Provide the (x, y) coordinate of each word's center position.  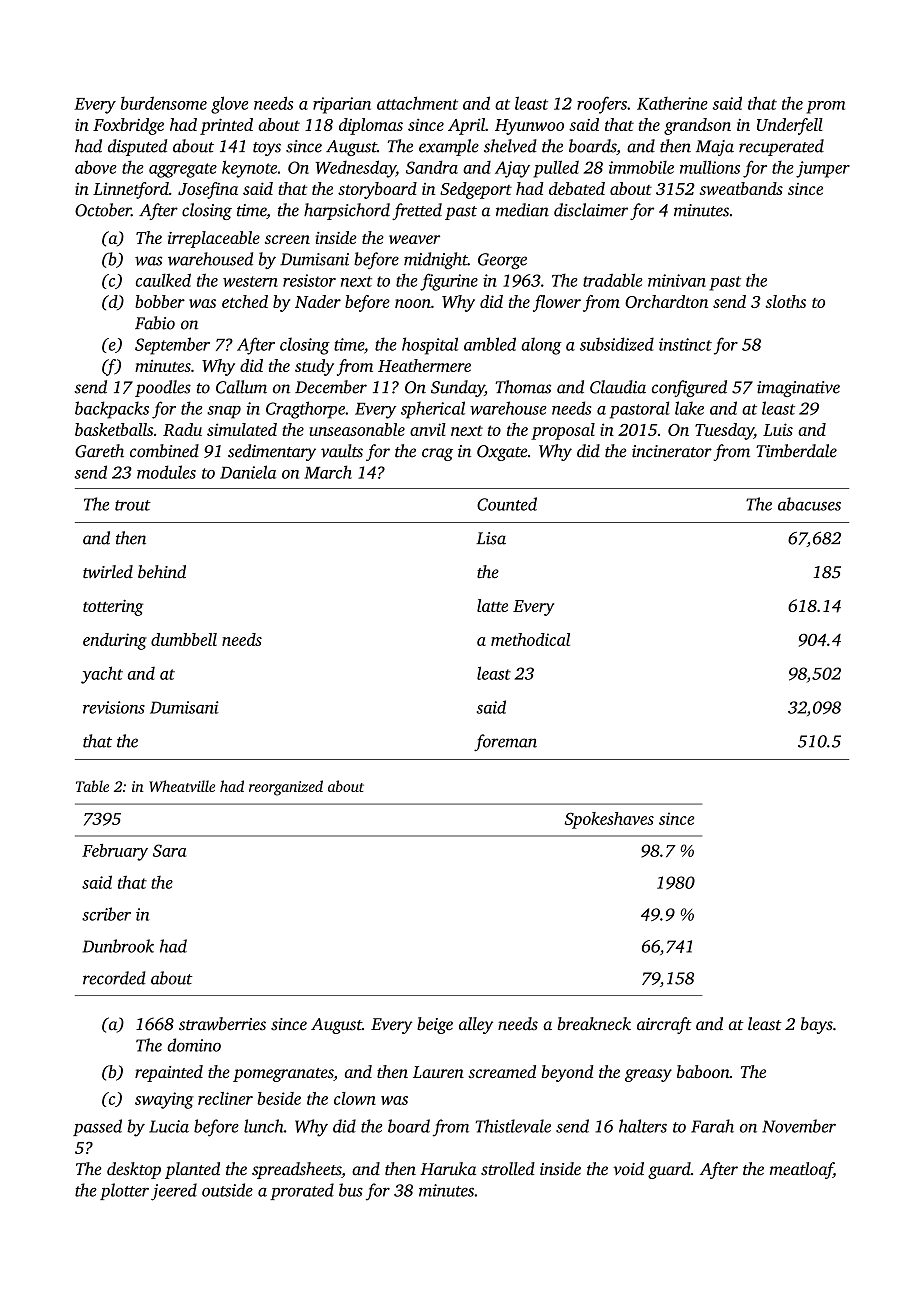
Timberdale (796, 451)
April (466, 126)
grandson (697, 126)
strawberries (222, 1024)
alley (476, 1025)
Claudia (618, 387)
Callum (241, 387)
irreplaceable (214, 239)
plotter (124, 1191)
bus (351, 1190)
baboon (703, 1071)
